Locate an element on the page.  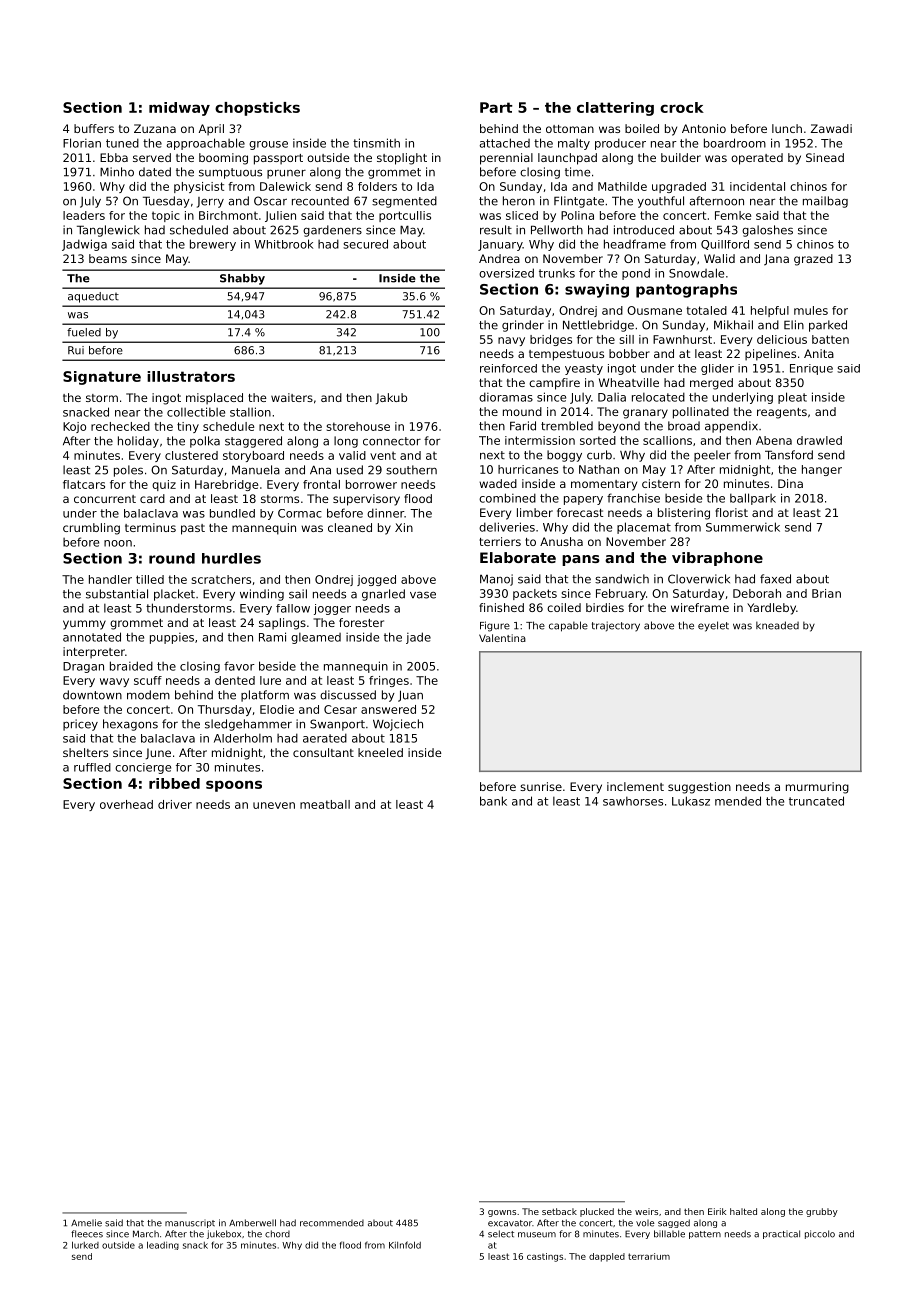
helpful is located at coordinates (770, 311).
